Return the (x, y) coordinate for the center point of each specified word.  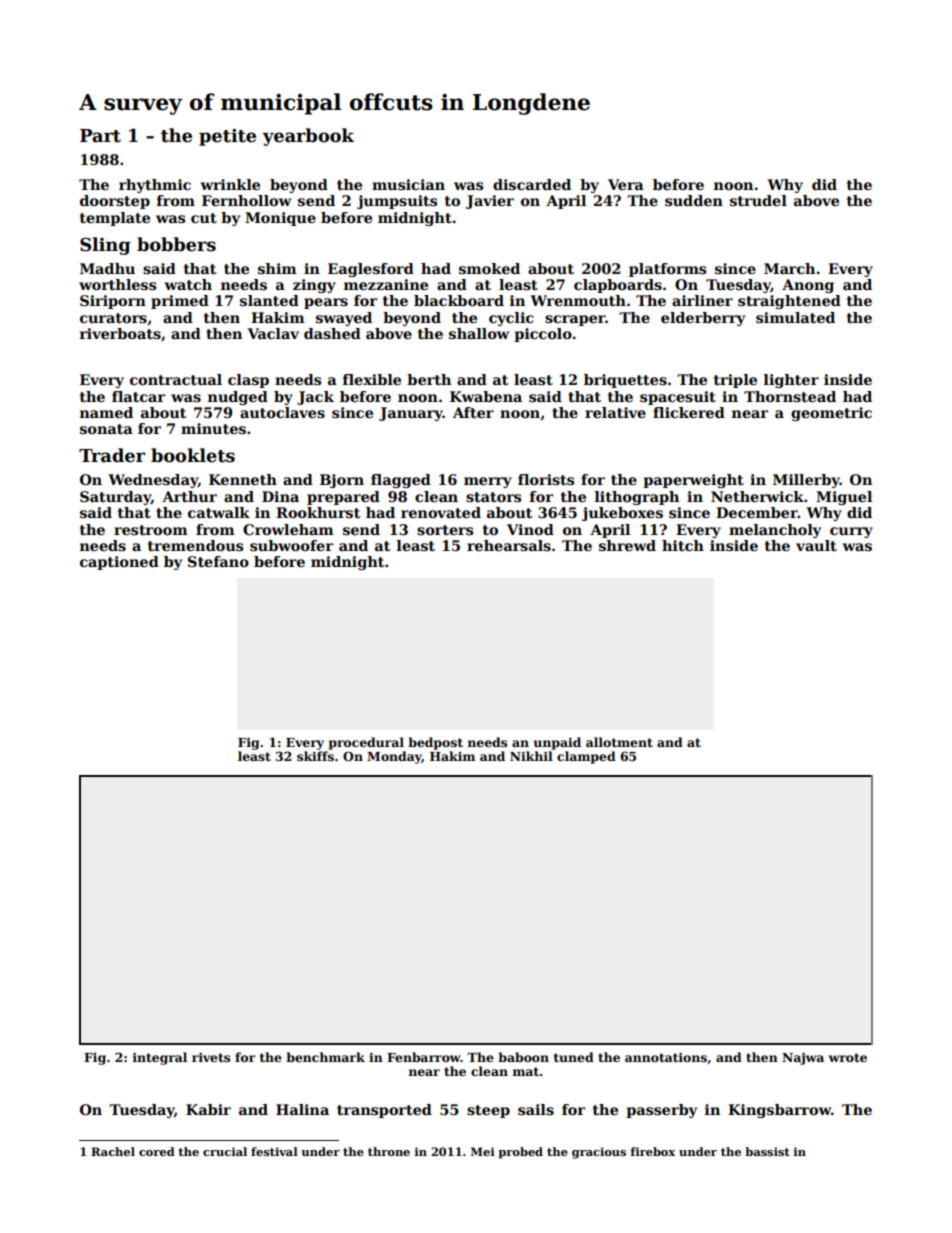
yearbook (308, 137)
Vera (626, 184)
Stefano (218, 561)
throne (389, 1151)
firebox (652, 1151)
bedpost (435, 743)
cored (157, 1151)
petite (227, 137)
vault (816, 545)
